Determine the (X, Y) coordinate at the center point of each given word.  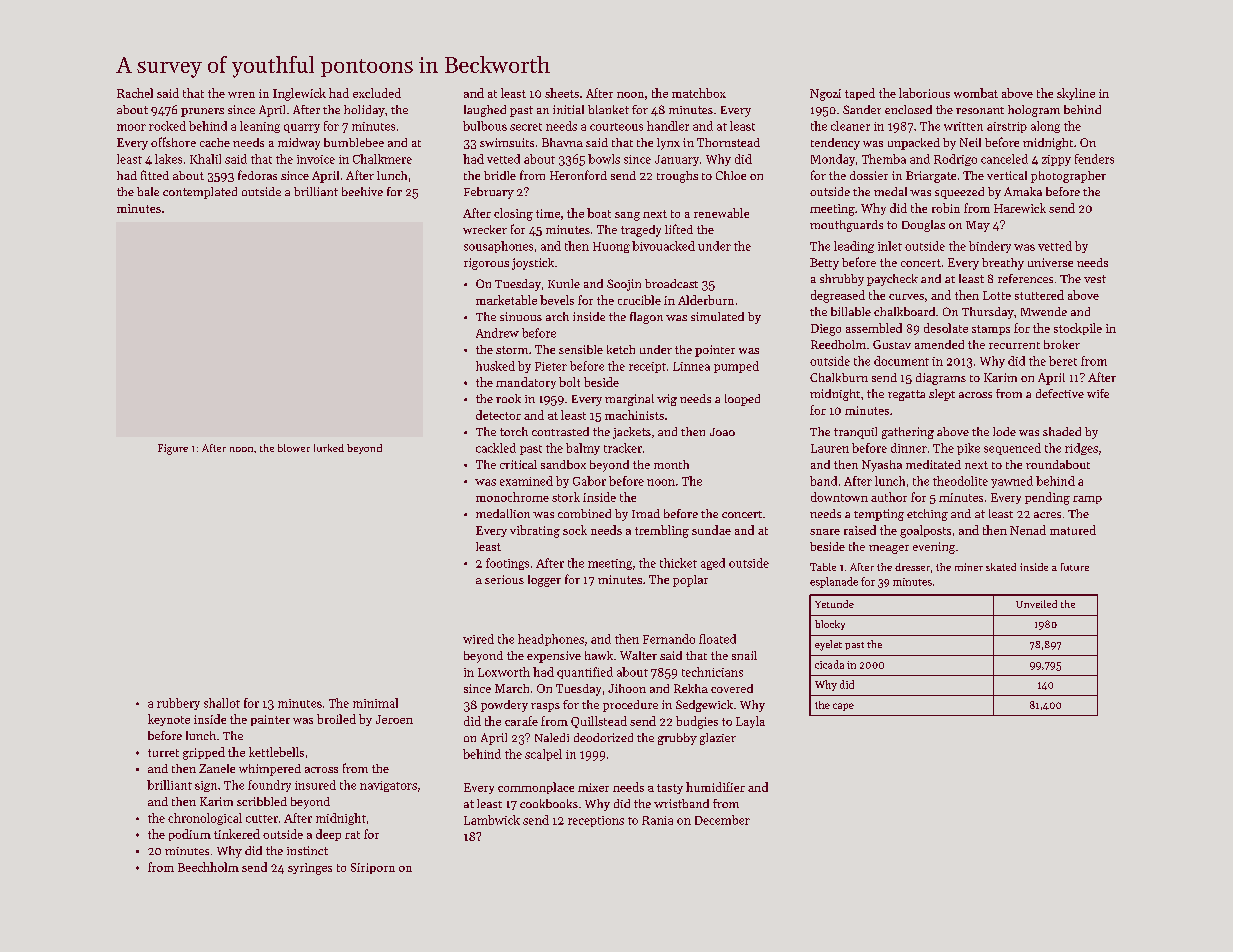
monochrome (512, 497)
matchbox (699, 93)
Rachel (135, 93)
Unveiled (1036, 604)
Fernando (669, 639)
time (548, 213)
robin (946, 208)
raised (860, 530)
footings (507, 564)
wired (478, 639)
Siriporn (373, 868)
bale (148, 191)
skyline (1076, 94)
